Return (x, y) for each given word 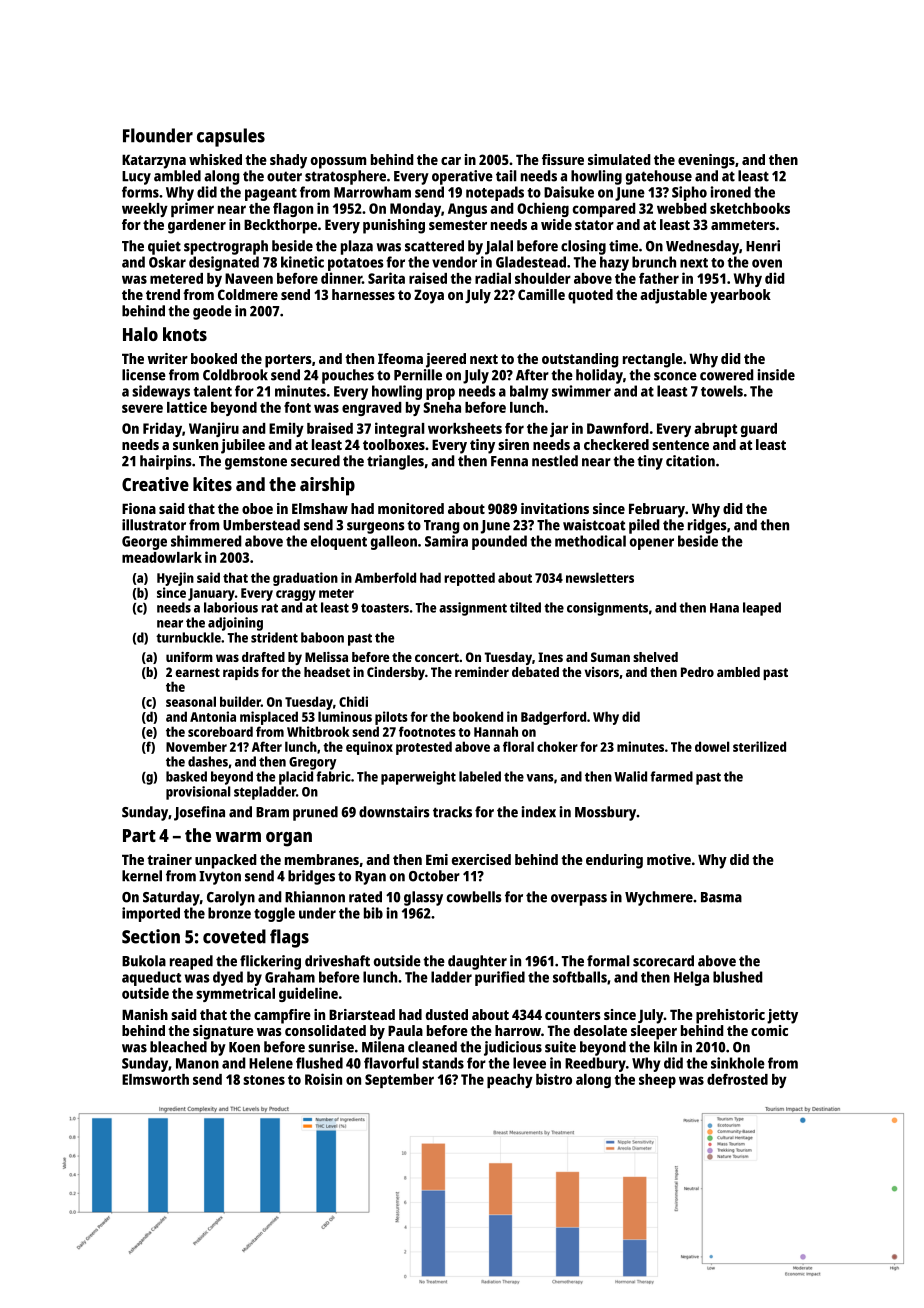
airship (327, 486)
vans (540, 778)
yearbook (740, 296)
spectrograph (226, 247)
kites (212, 484)
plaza (357, 247)
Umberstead (261, 525)
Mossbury (606, 813)
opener (652, 544)
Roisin (323, 1079)
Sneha (442, 407)
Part (139, 835)
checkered (616, 444)
